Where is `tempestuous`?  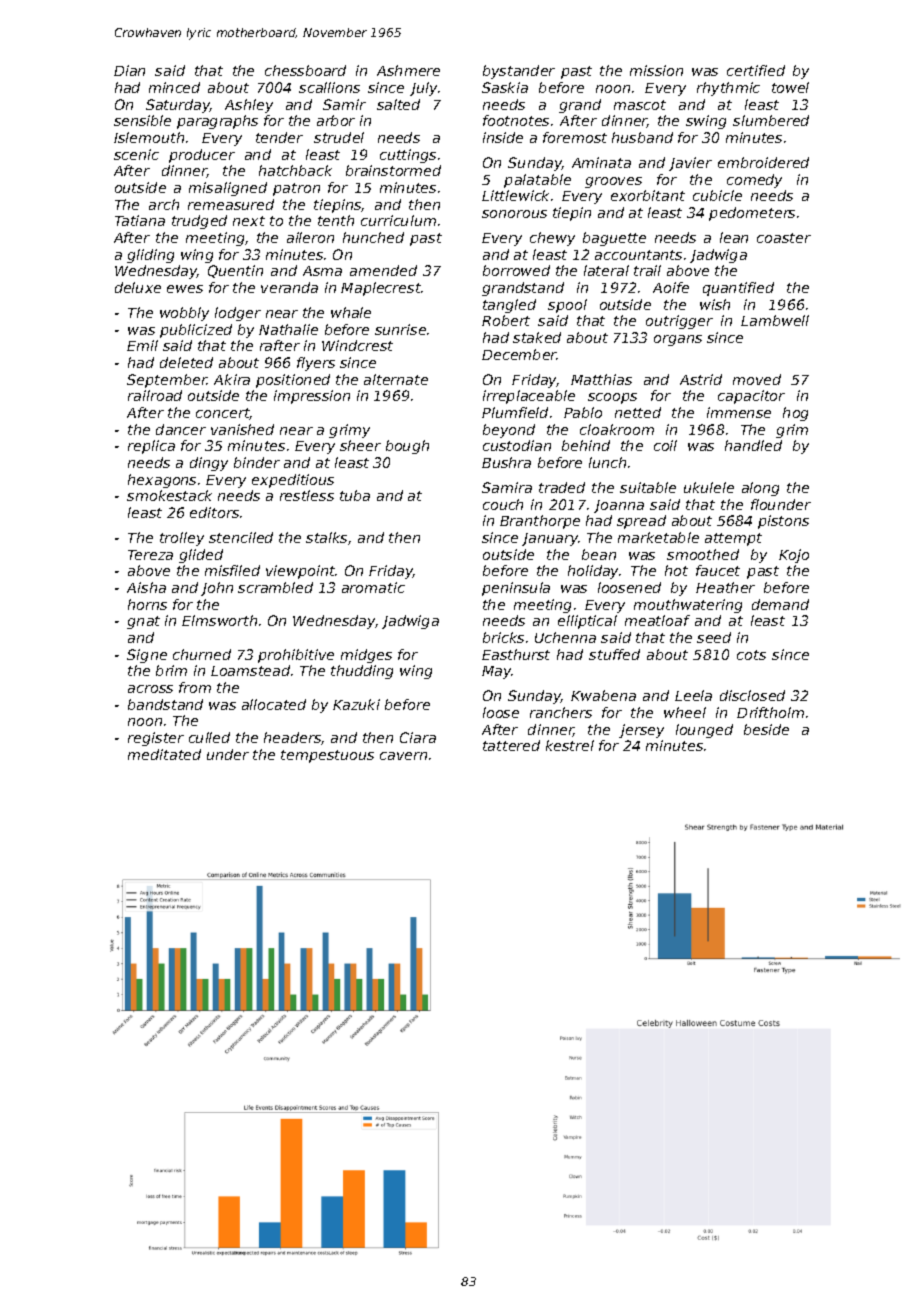 tempestuous is located at coordinates (327, 756).
